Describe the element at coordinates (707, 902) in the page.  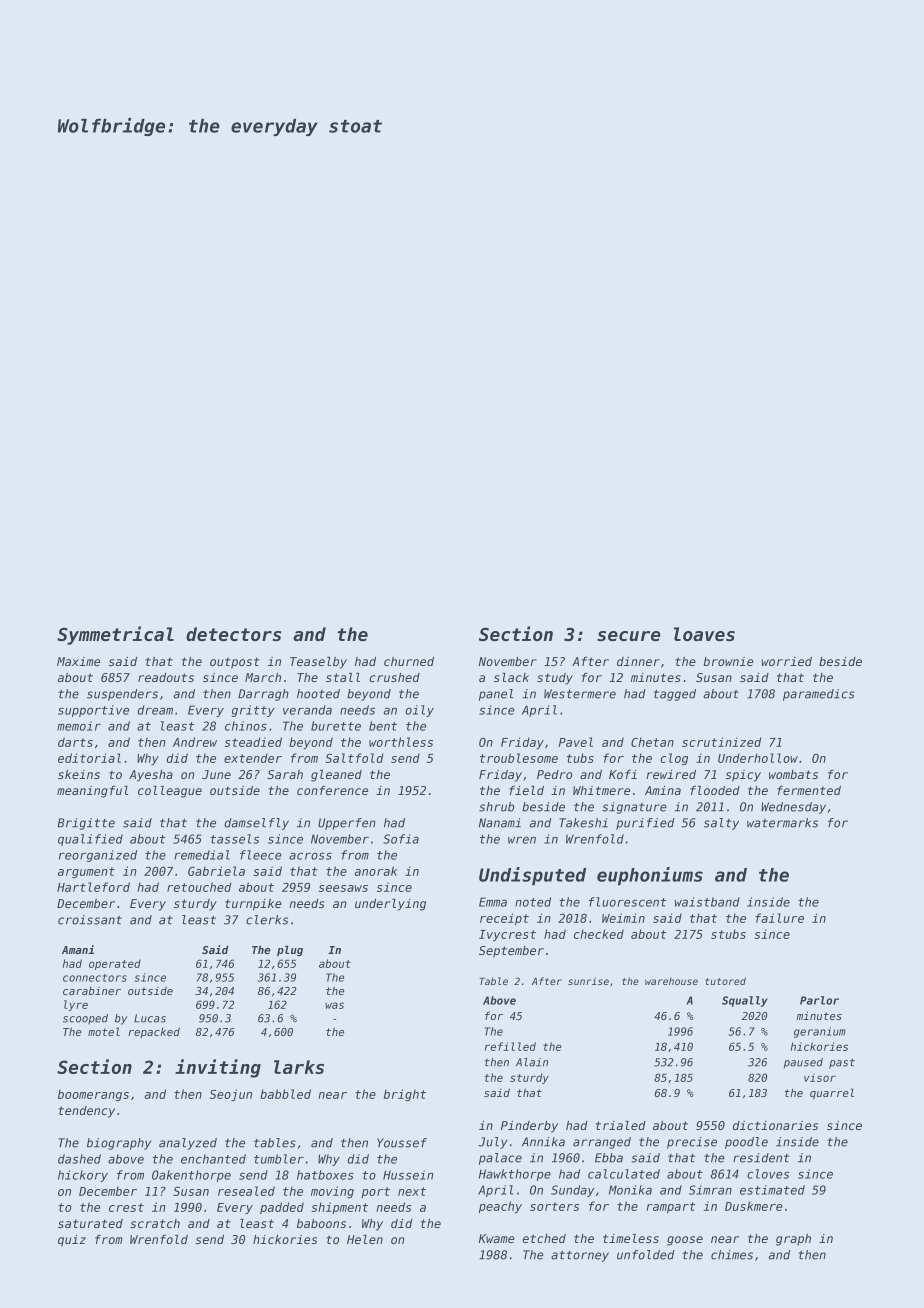
I see `waistband` at that location.
